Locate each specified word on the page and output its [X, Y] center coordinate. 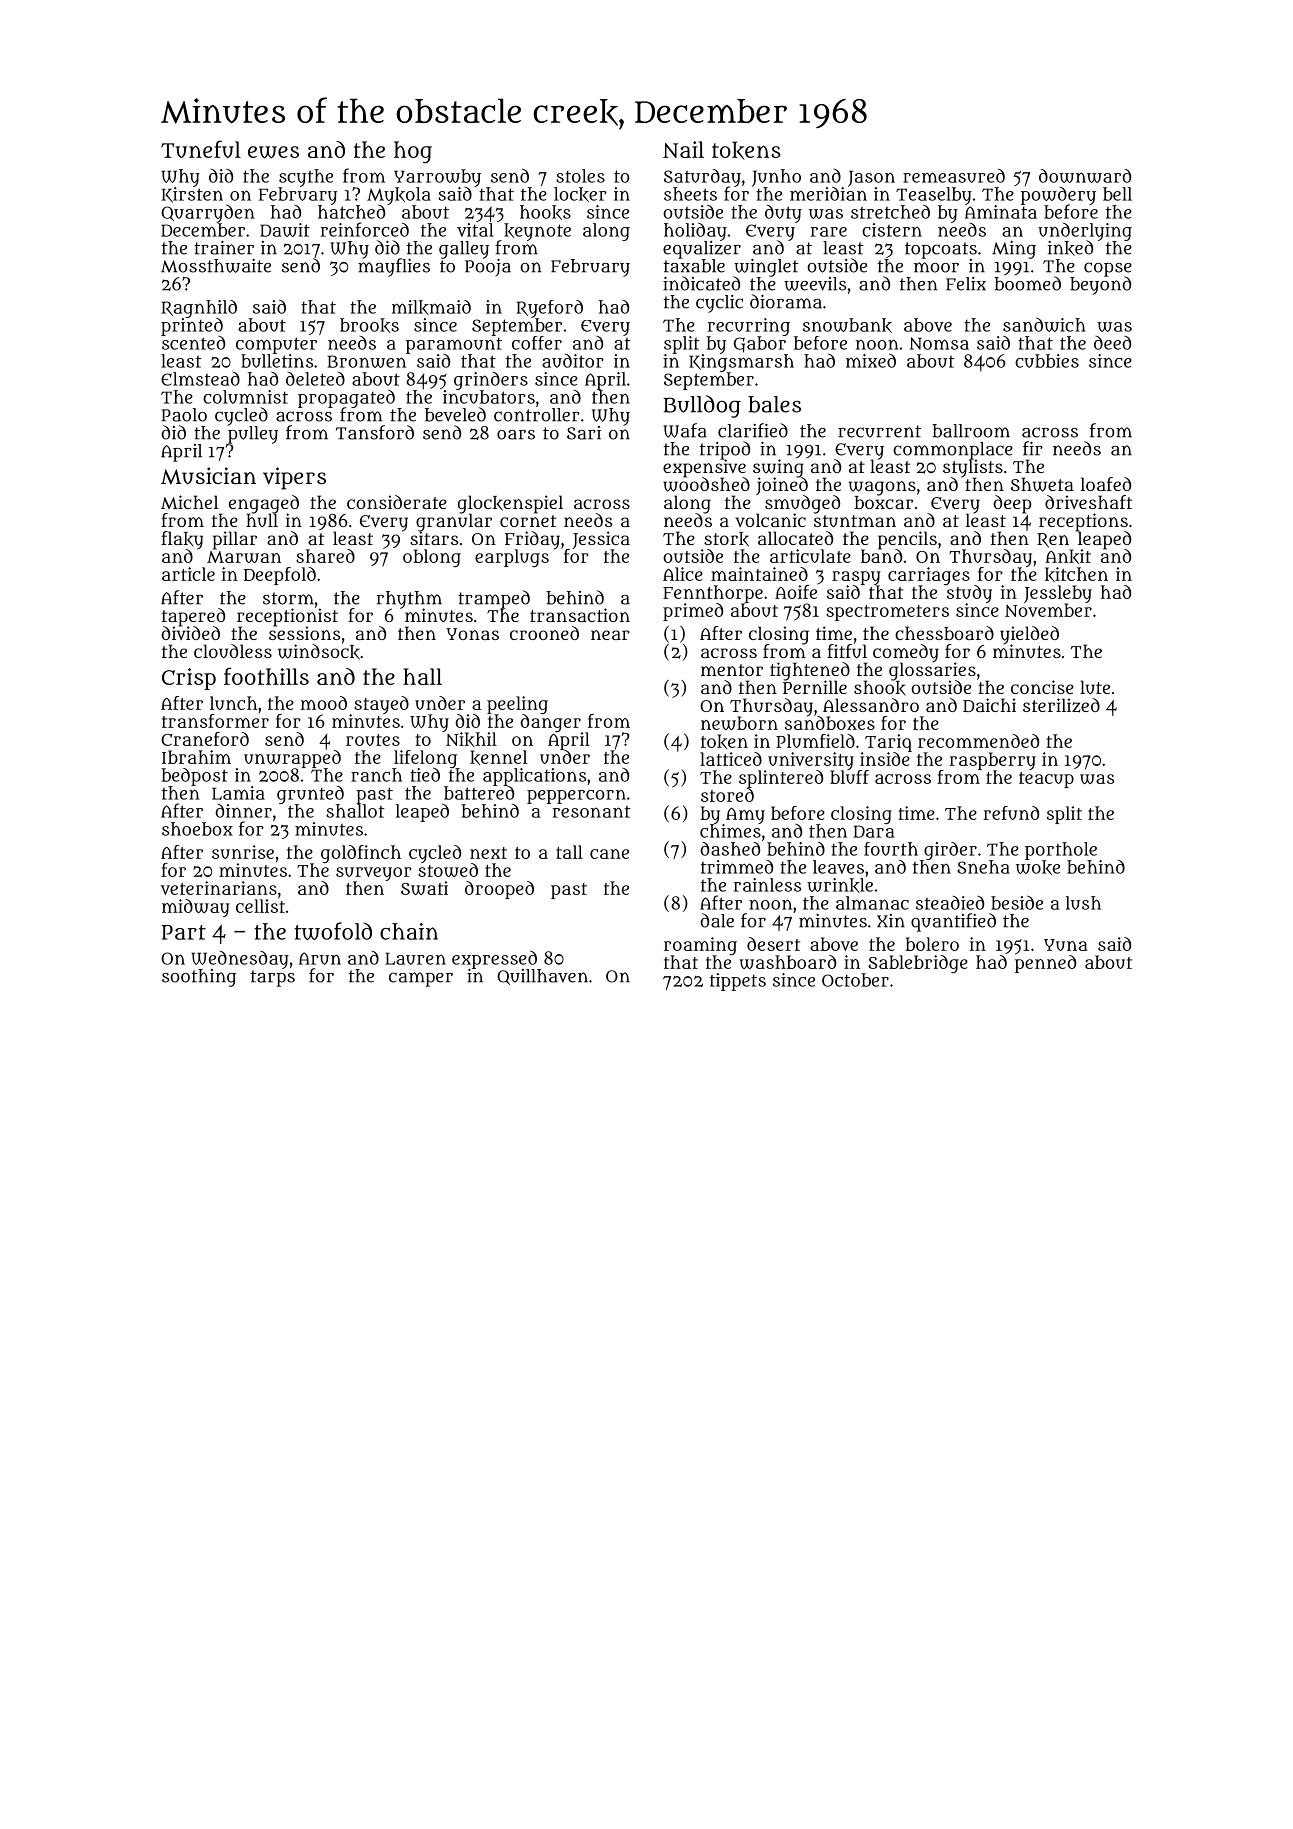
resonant [592, 812]
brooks [369, 325]
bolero [932, 944]
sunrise [243, 852]
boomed [1027, 283]
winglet [766, 268]
